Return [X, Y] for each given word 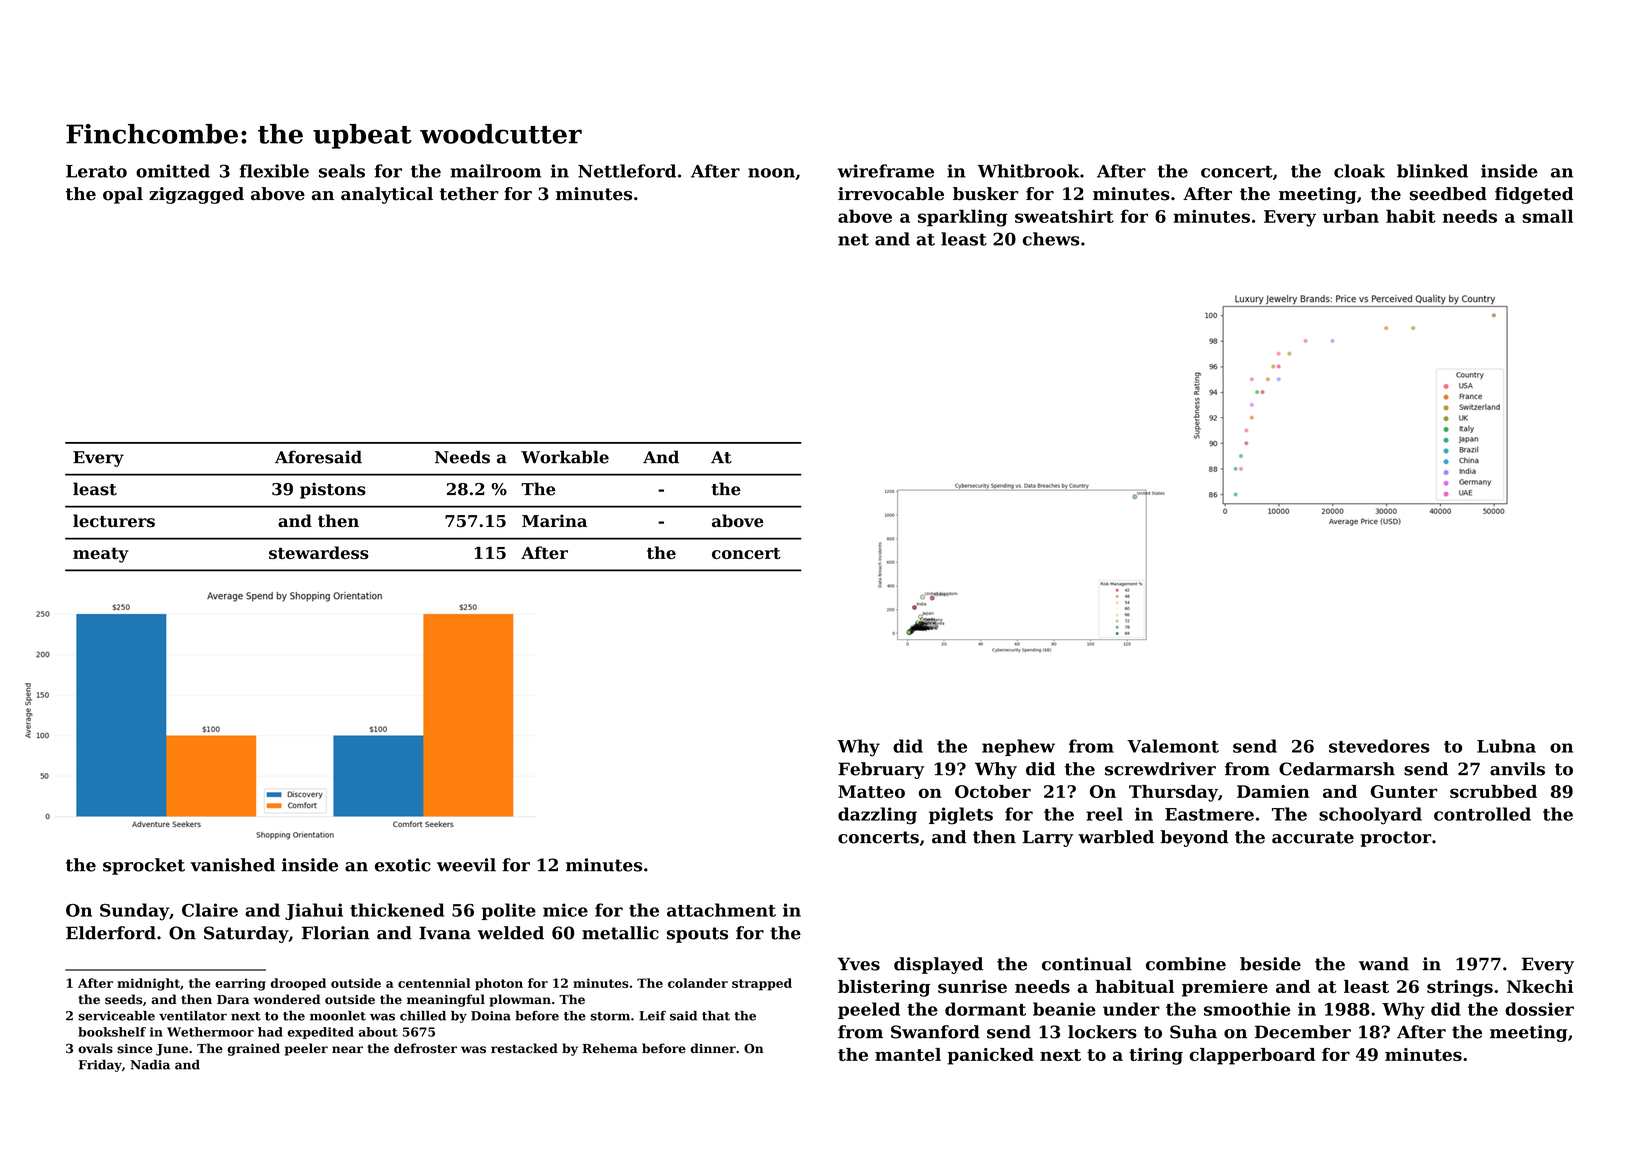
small [1548, 216]
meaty [101, 555]
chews [1051, 239]
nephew [1018, 747]
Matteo [871, 791]
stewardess [319, 552]
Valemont [1173, 746]
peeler [306, 1049]
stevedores [1379, 746]
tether [469, 194]
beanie [1064, 1009]
